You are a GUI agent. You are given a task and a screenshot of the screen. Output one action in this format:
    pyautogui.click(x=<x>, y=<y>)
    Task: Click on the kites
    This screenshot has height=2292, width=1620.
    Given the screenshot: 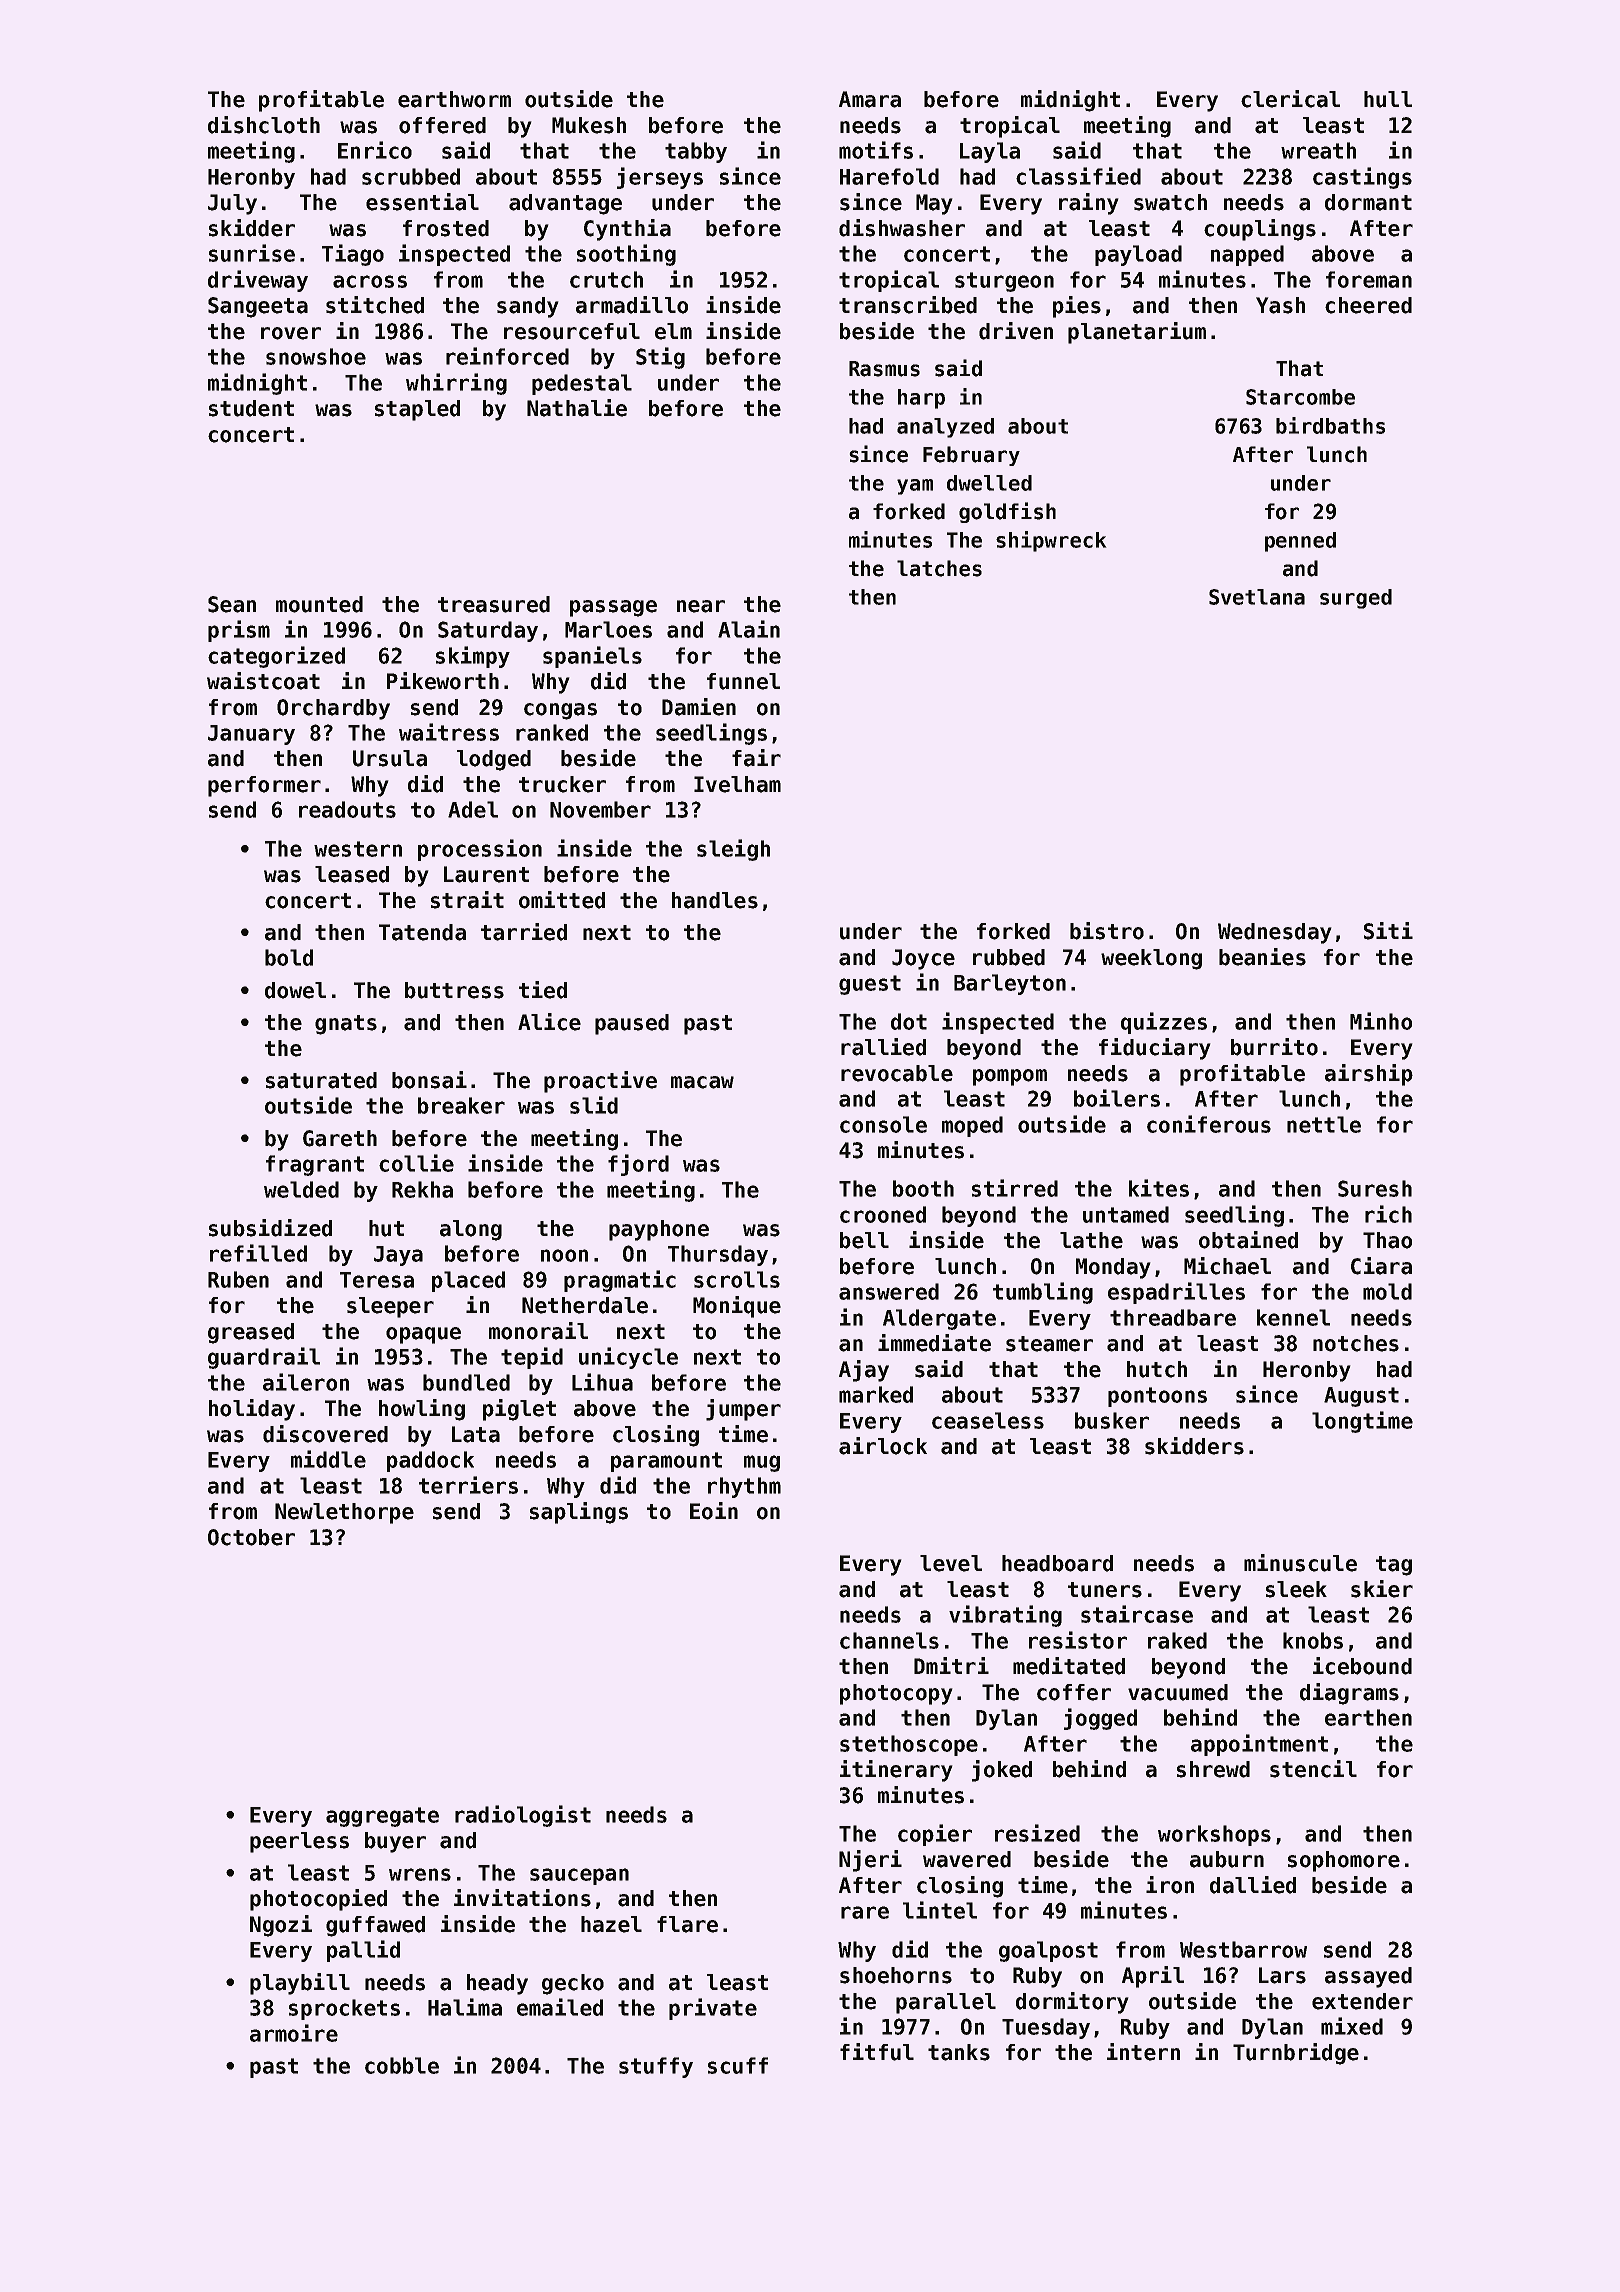 What is the action you would take?
    pyautogui.click(x=1159, y=1188)
